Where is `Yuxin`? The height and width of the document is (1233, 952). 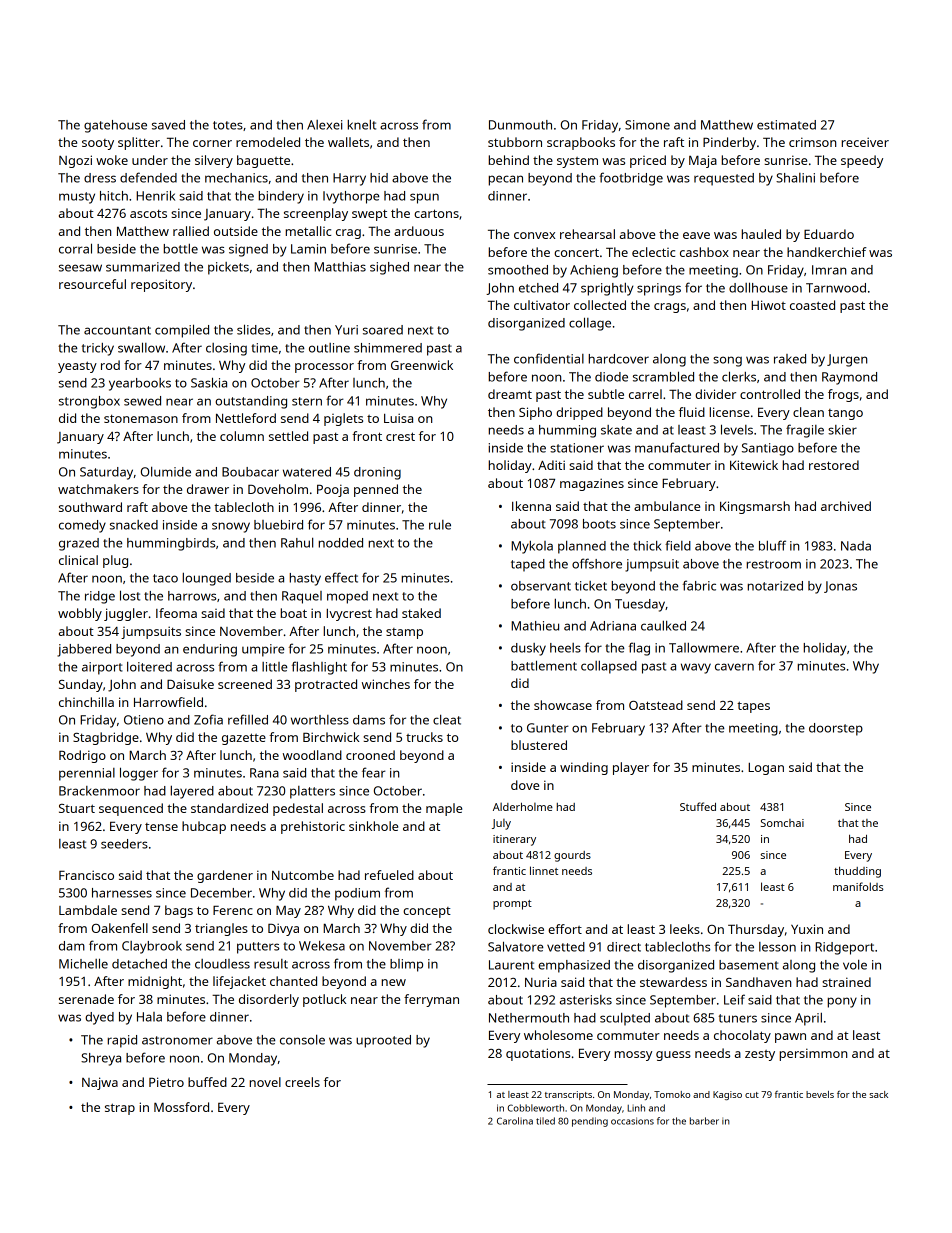 Yuxin is located at coordinates (807, 929).
